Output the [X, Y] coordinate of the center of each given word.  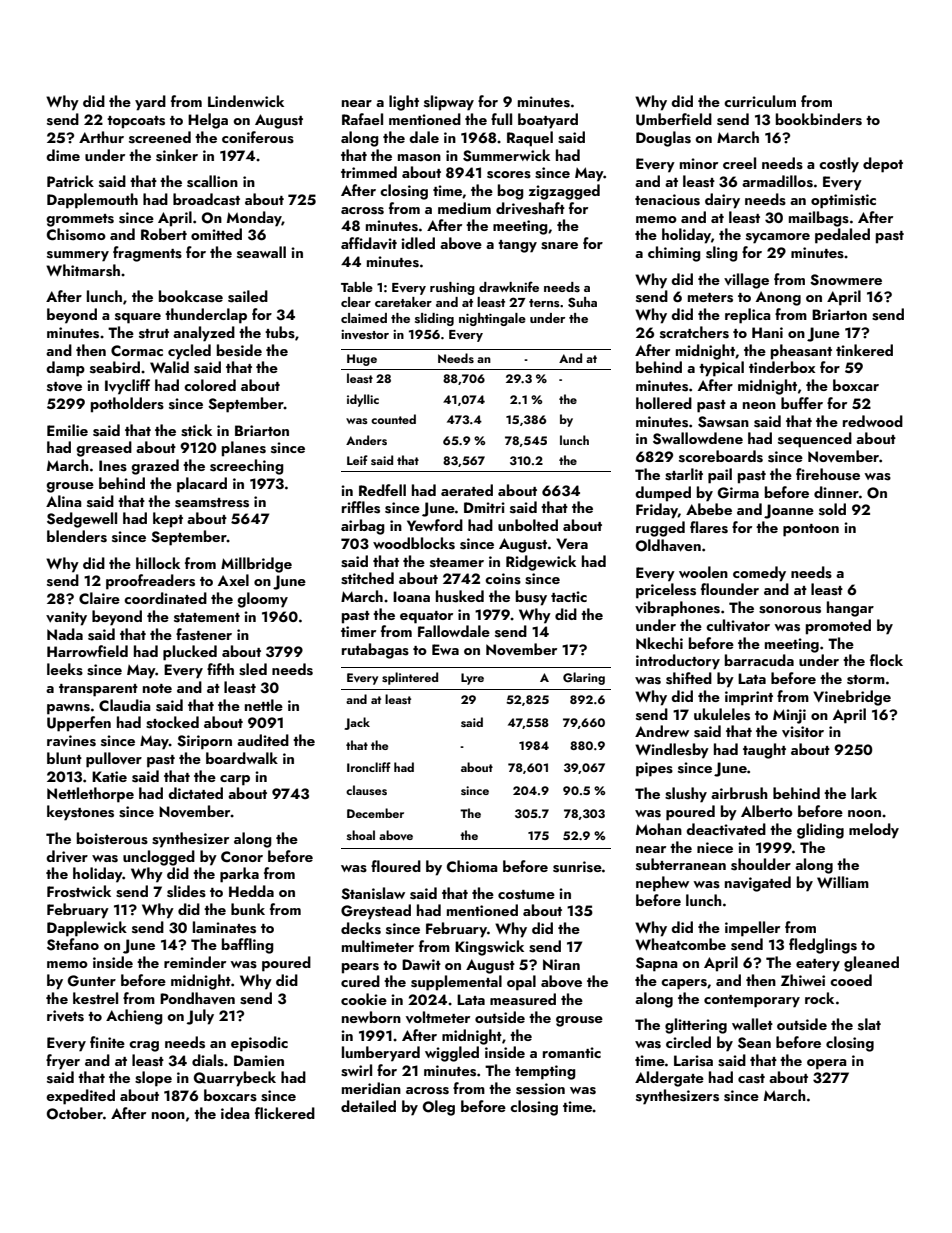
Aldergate [669, 1079]
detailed [368, 1106]
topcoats [136, 122]
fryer [63, 1062]
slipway [449, 103]
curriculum [760, 101]
